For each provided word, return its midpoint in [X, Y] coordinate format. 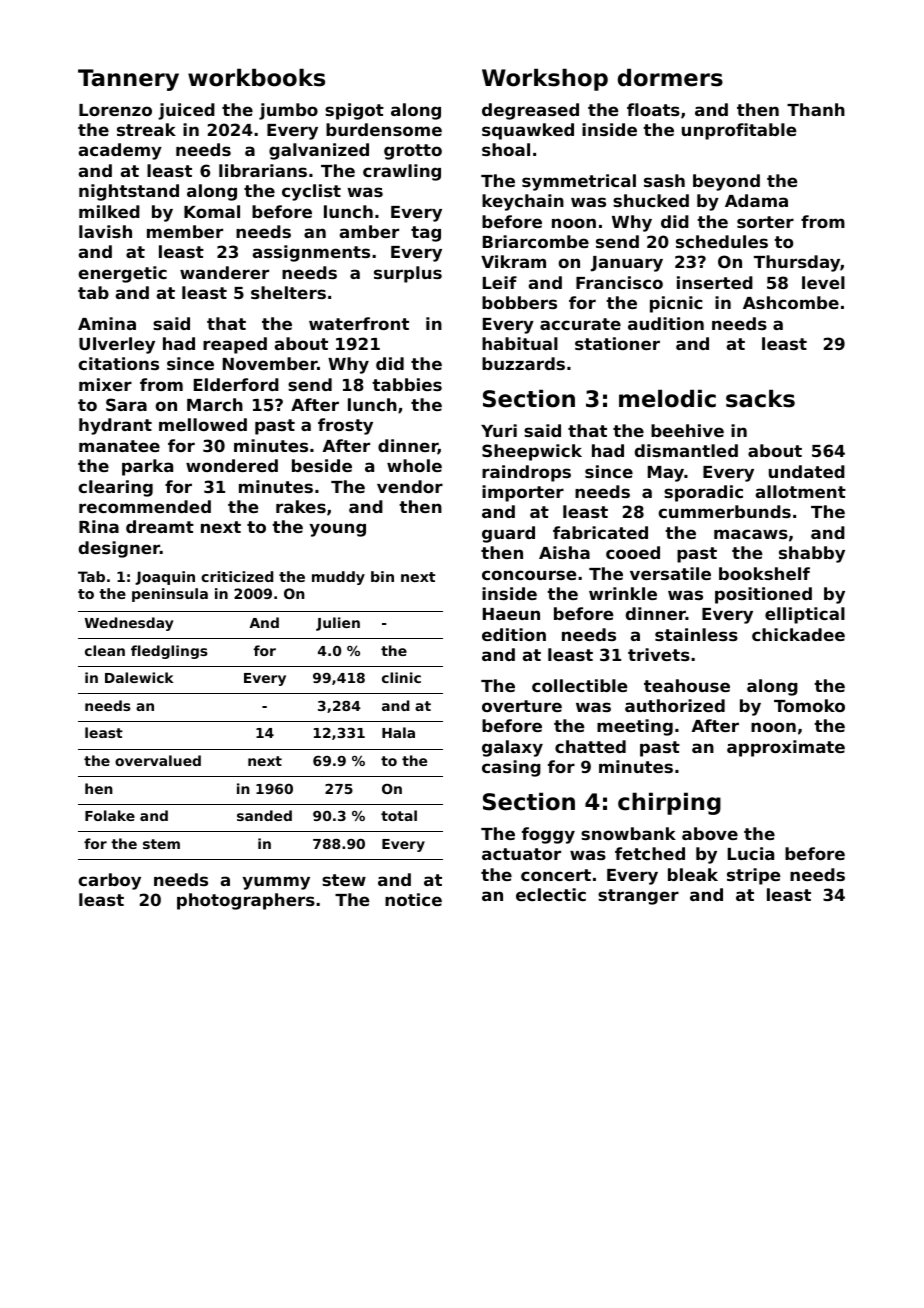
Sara [126, 404]
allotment [801, 491]
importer [523, 493]
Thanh [816, 109]
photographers [246, 901]
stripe [753, 876]
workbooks [256, 77]
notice [413, 899]
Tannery [128, 80]
